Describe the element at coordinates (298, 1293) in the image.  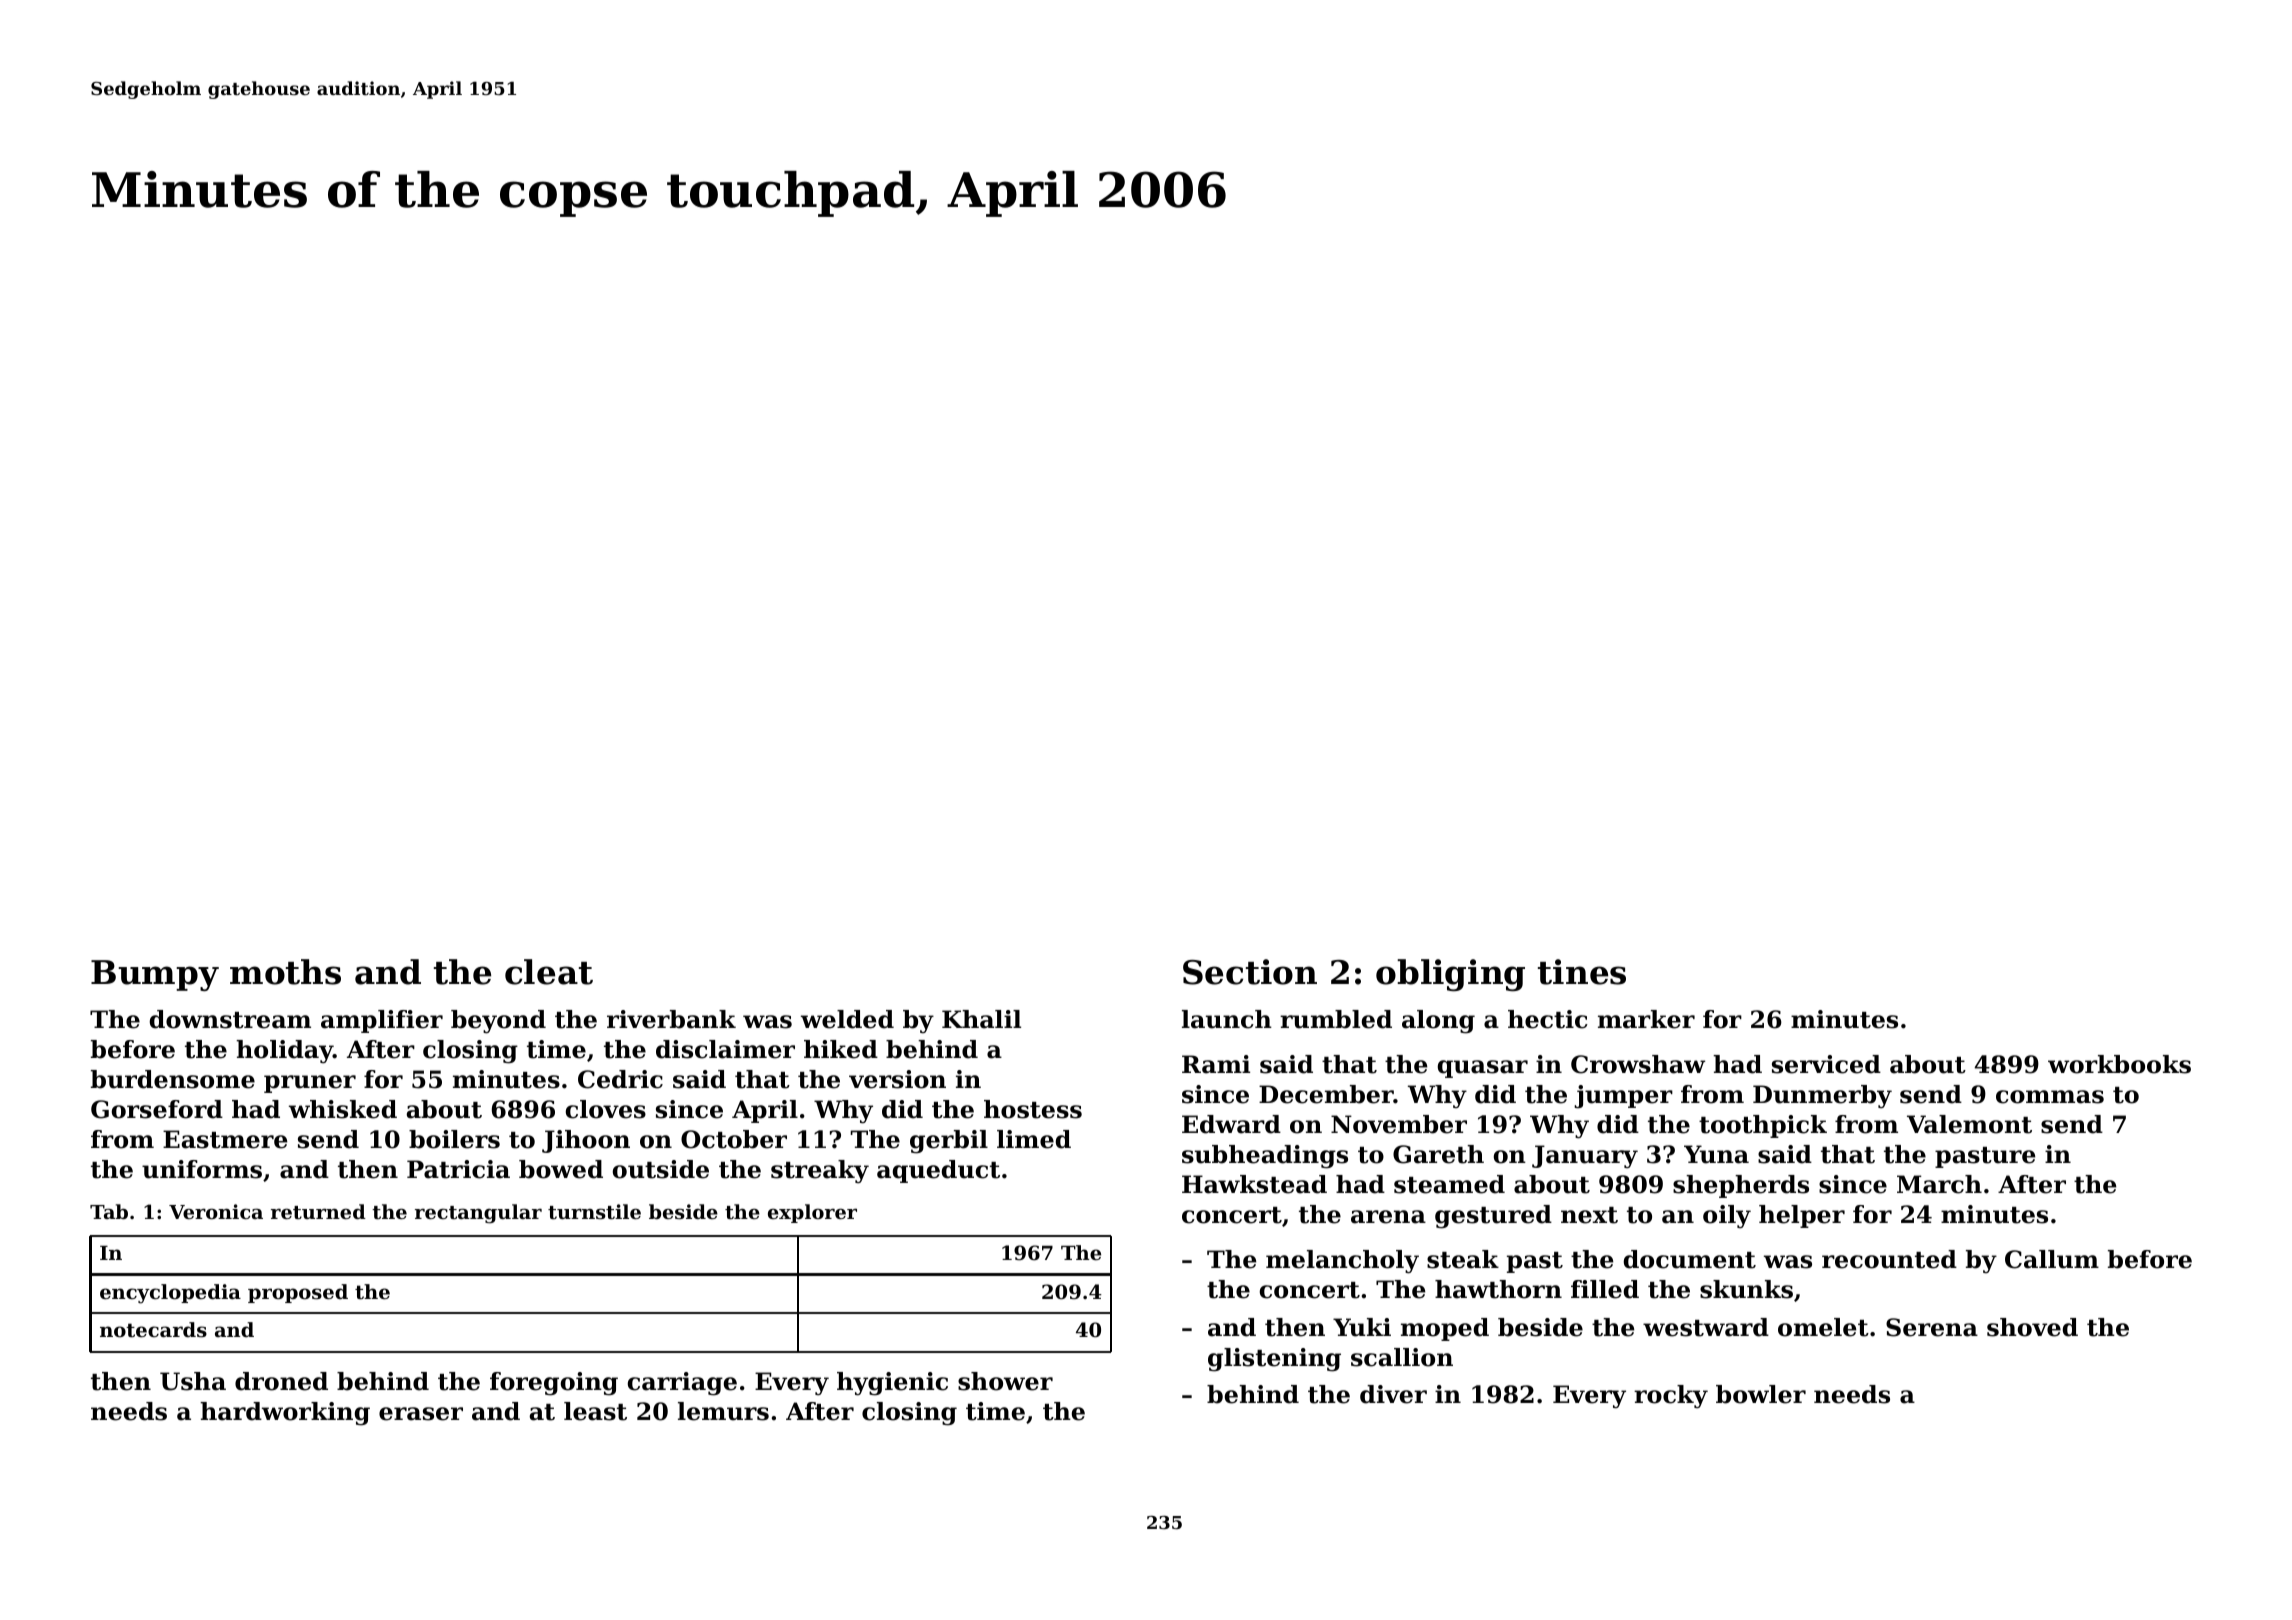
I see `proposed` at that location.
